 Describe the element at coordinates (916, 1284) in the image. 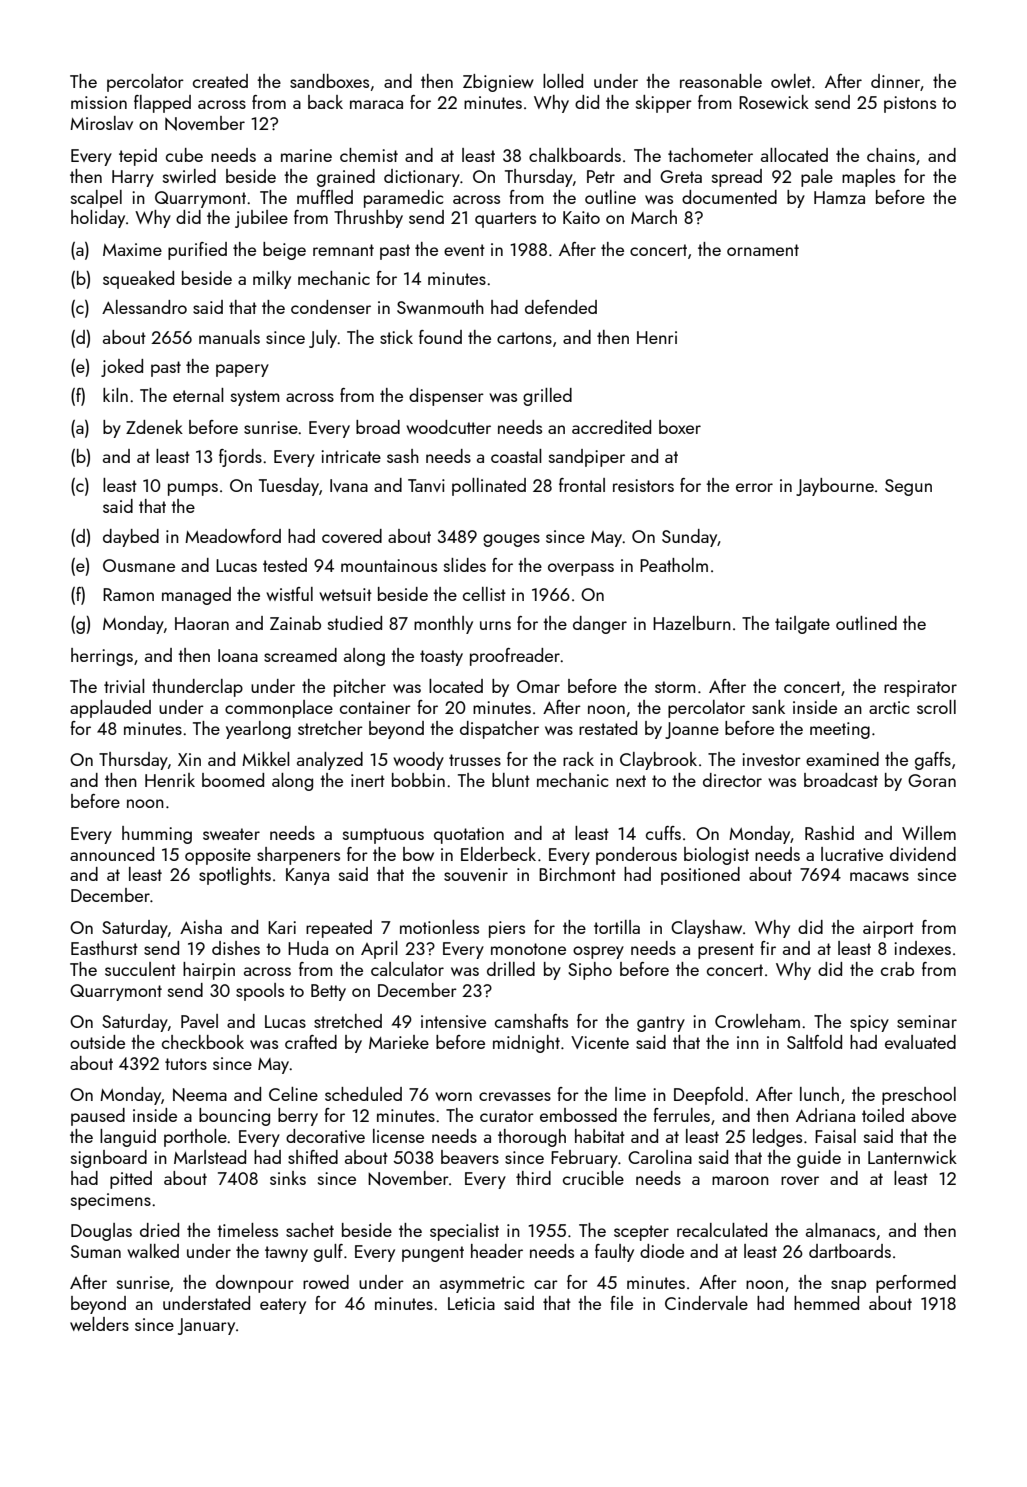

I see `performed` at that location.
